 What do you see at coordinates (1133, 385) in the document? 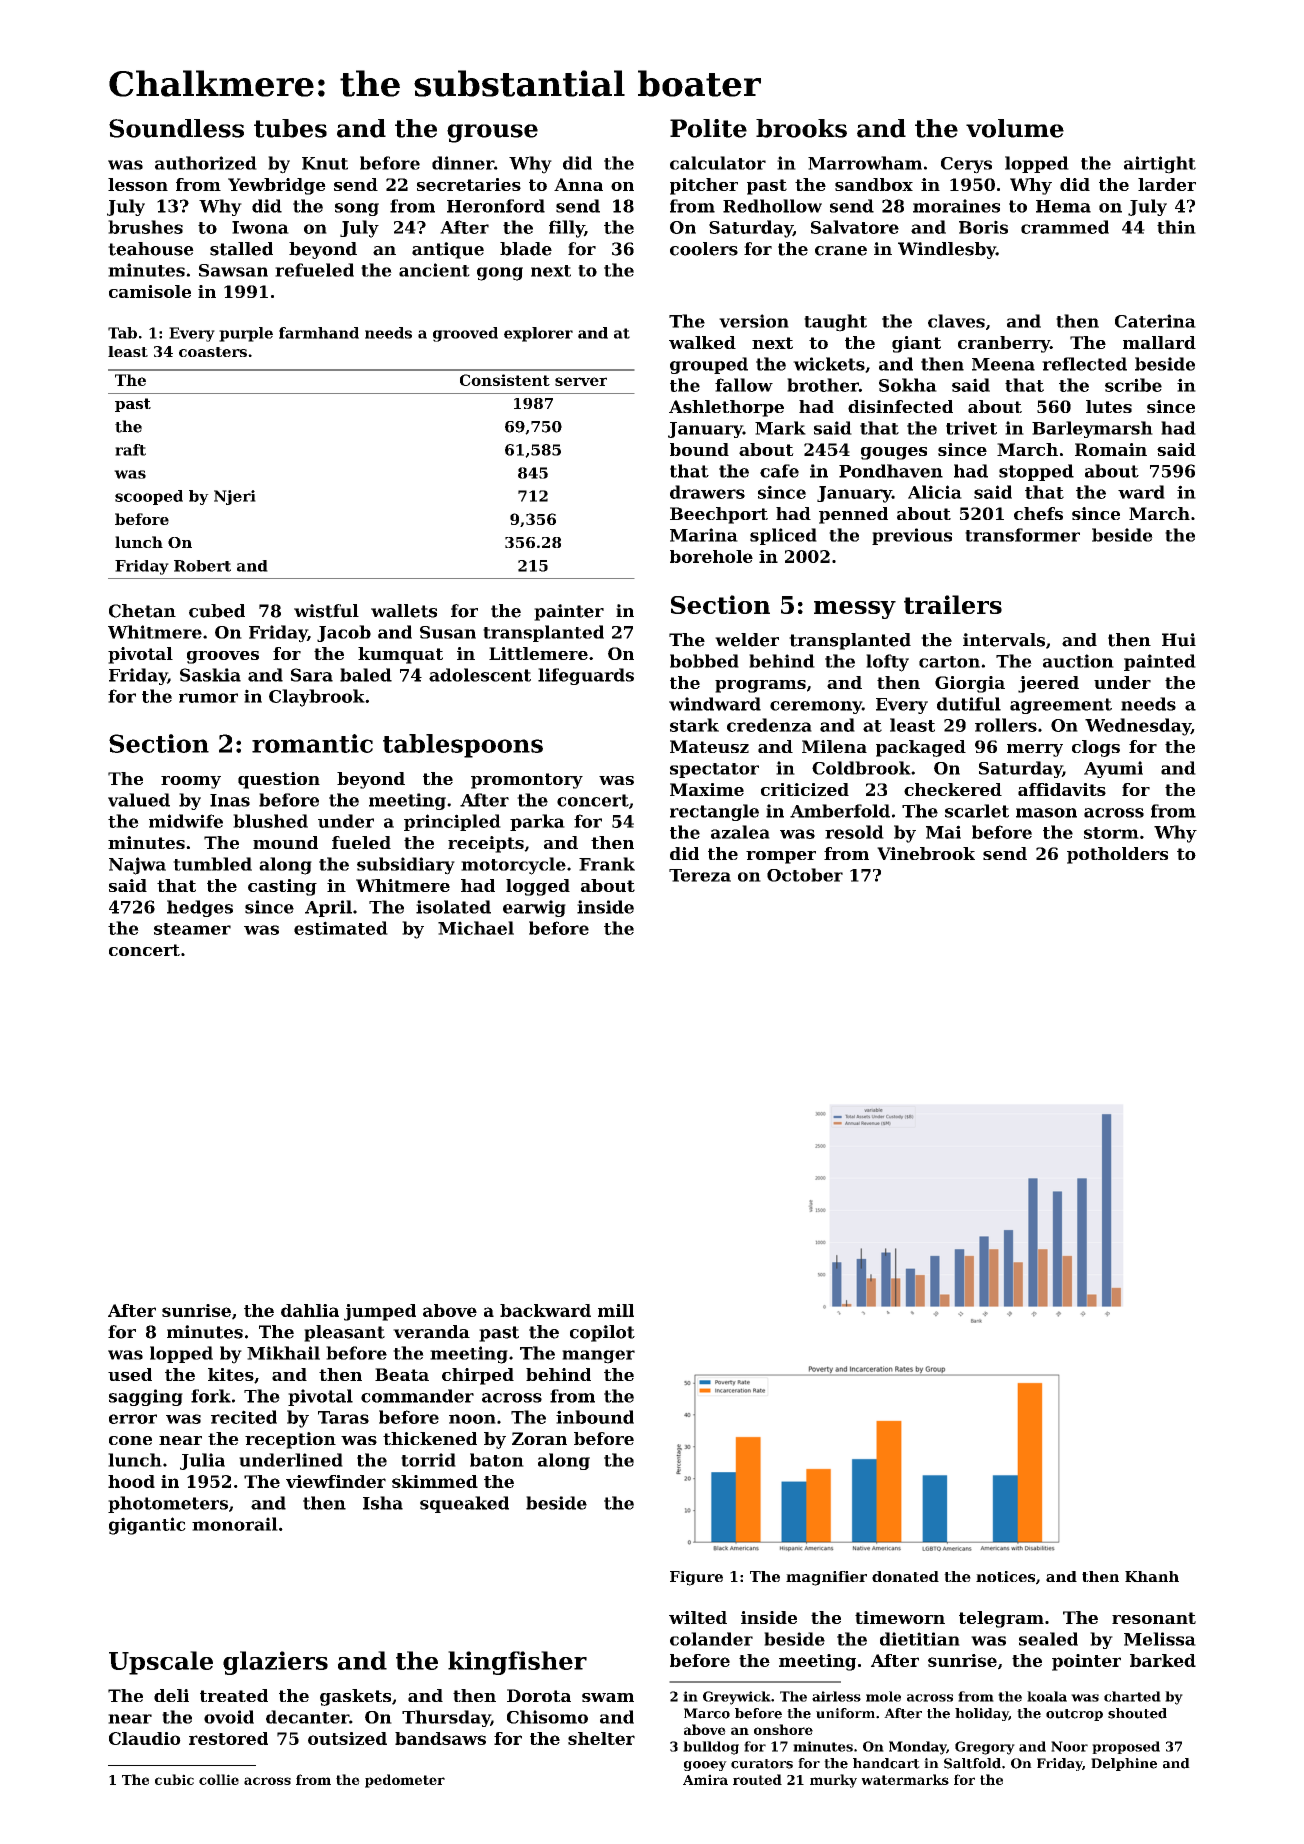
I see `scribe` at bounding box center [1133, 385].
